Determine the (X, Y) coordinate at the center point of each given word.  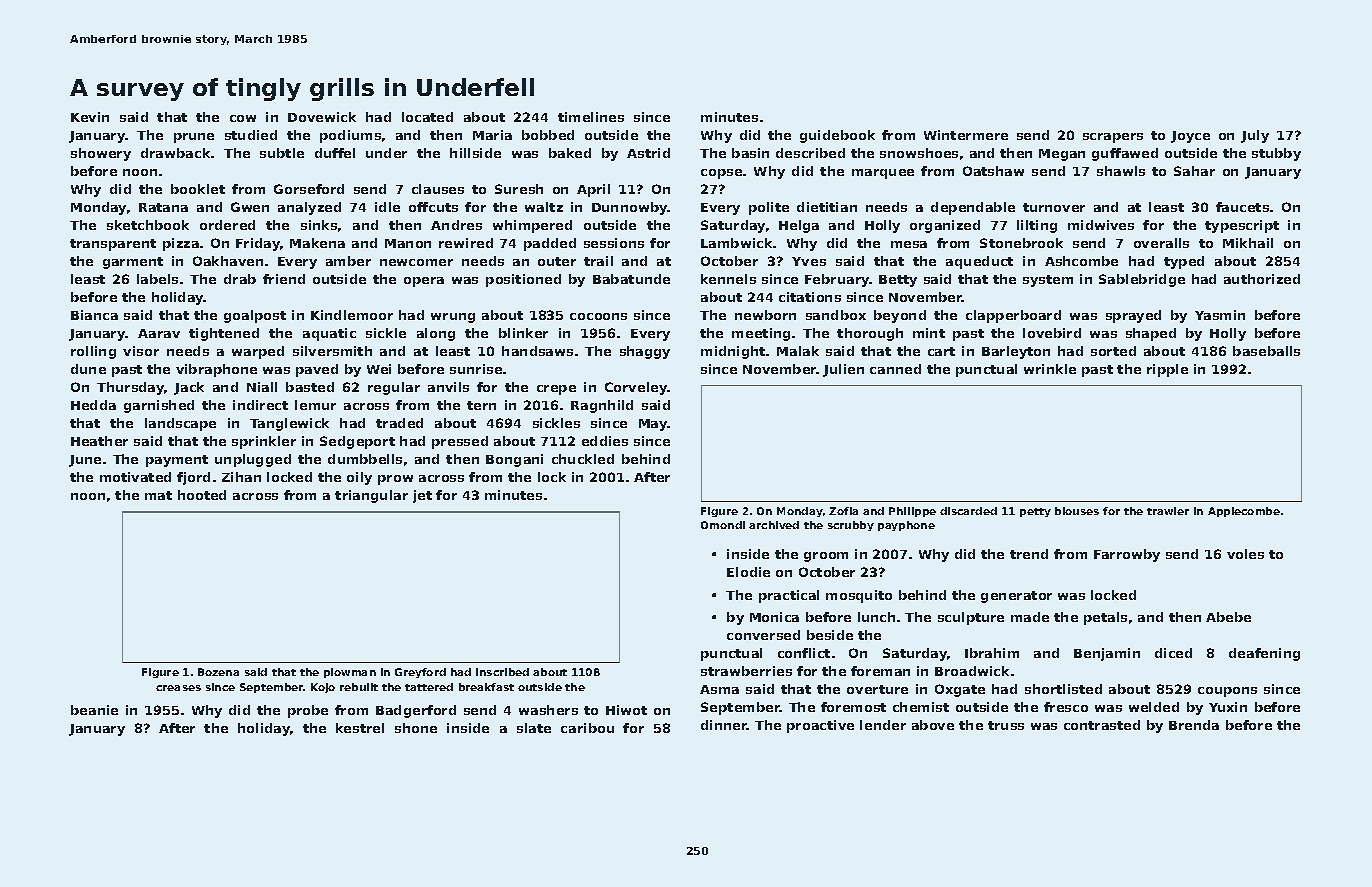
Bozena (218, 672)
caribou (587, 728)
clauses (438, 189)
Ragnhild (602, 406)
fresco (1066, 707)
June (85, 461)
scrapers (1113, 138)
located (427, 117)
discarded (968, 511)
